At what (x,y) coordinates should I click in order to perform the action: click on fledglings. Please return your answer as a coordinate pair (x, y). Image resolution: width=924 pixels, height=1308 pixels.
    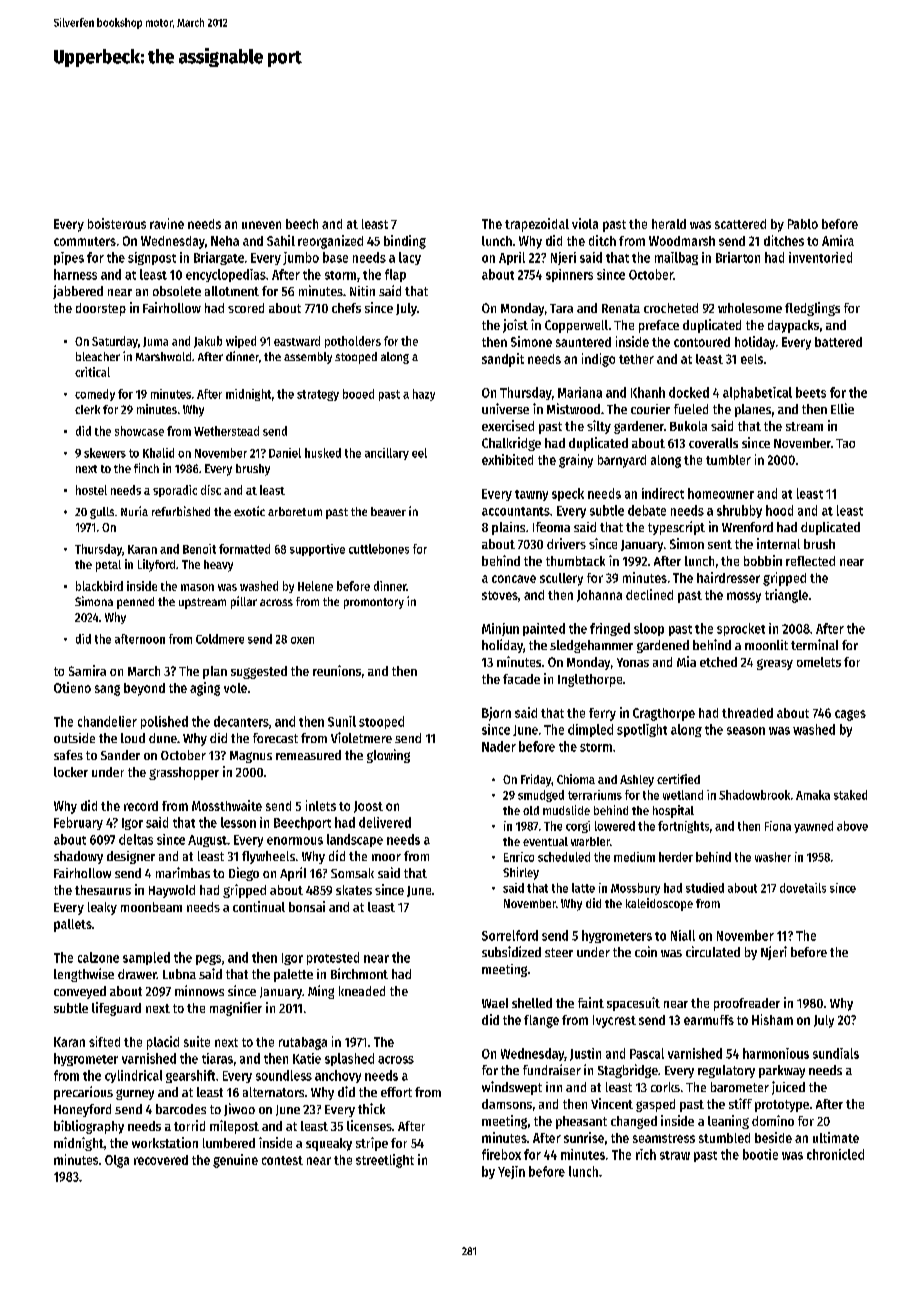
    Looking at the image, I should click on (812, 309).
